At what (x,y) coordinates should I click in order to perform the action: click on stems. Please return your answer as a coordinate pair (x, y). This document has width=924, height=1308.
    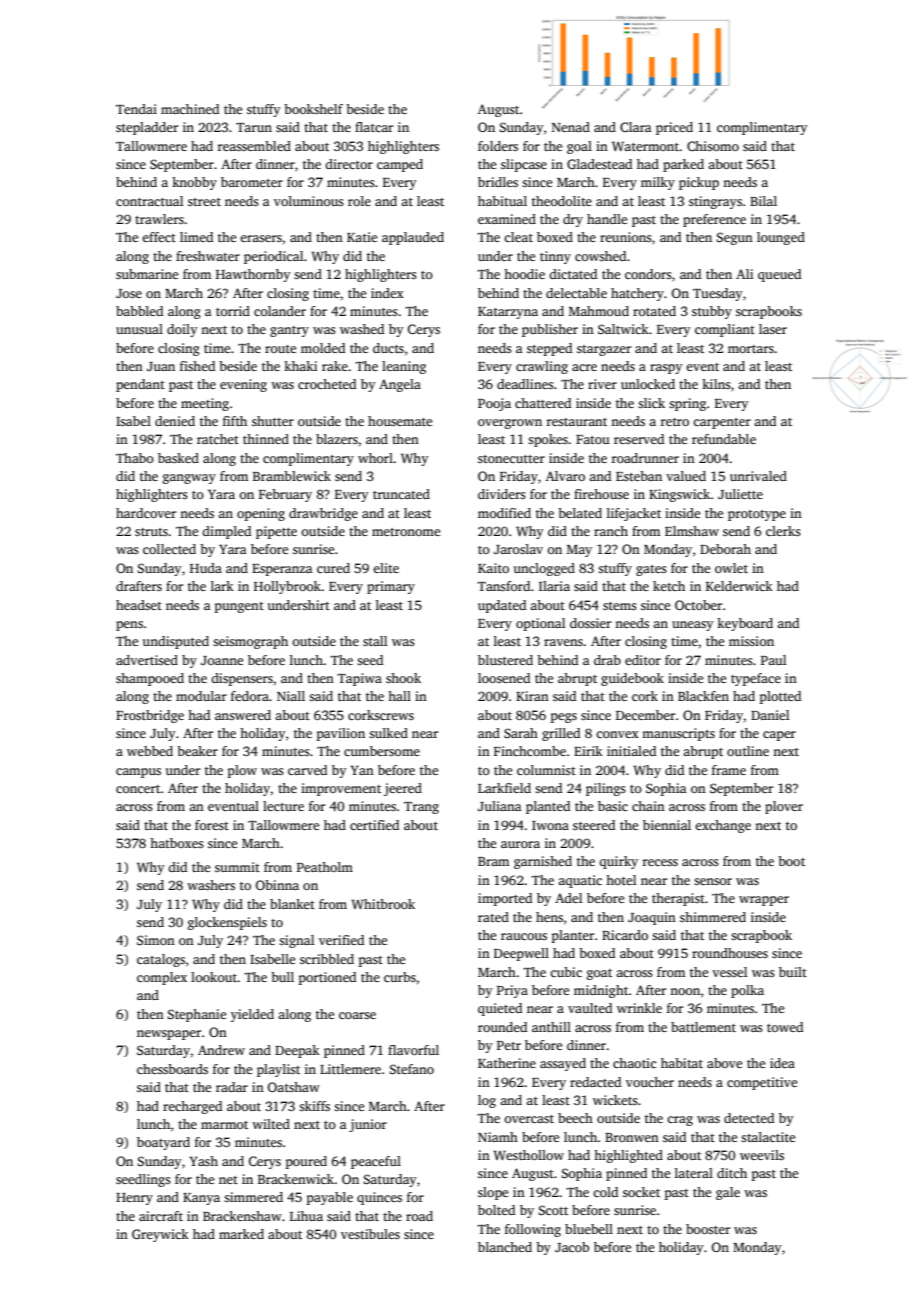
    Looking at the image, I should click on (620, 606).
